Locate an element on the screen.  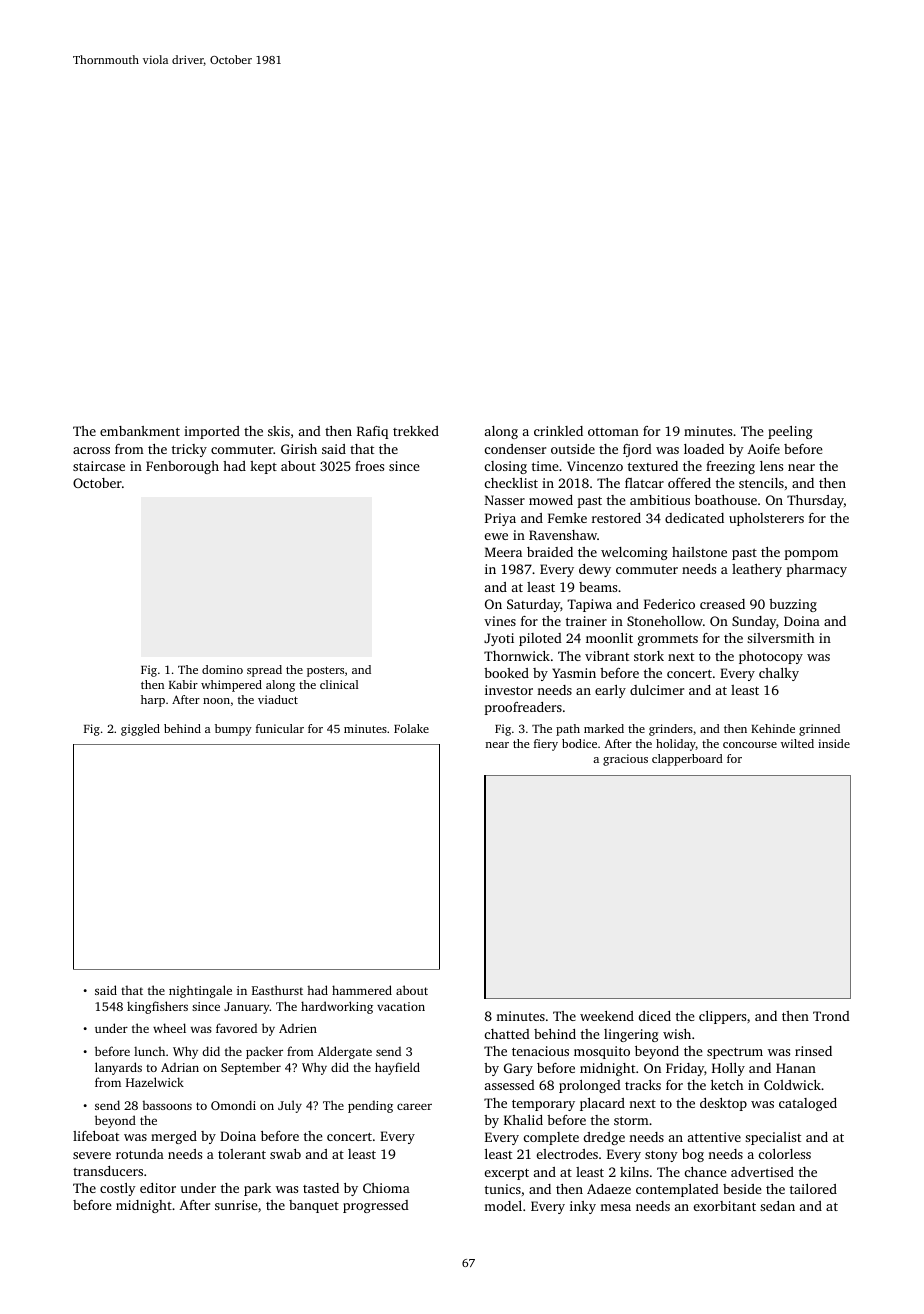
embankment is located at coordinates (140, 431).
